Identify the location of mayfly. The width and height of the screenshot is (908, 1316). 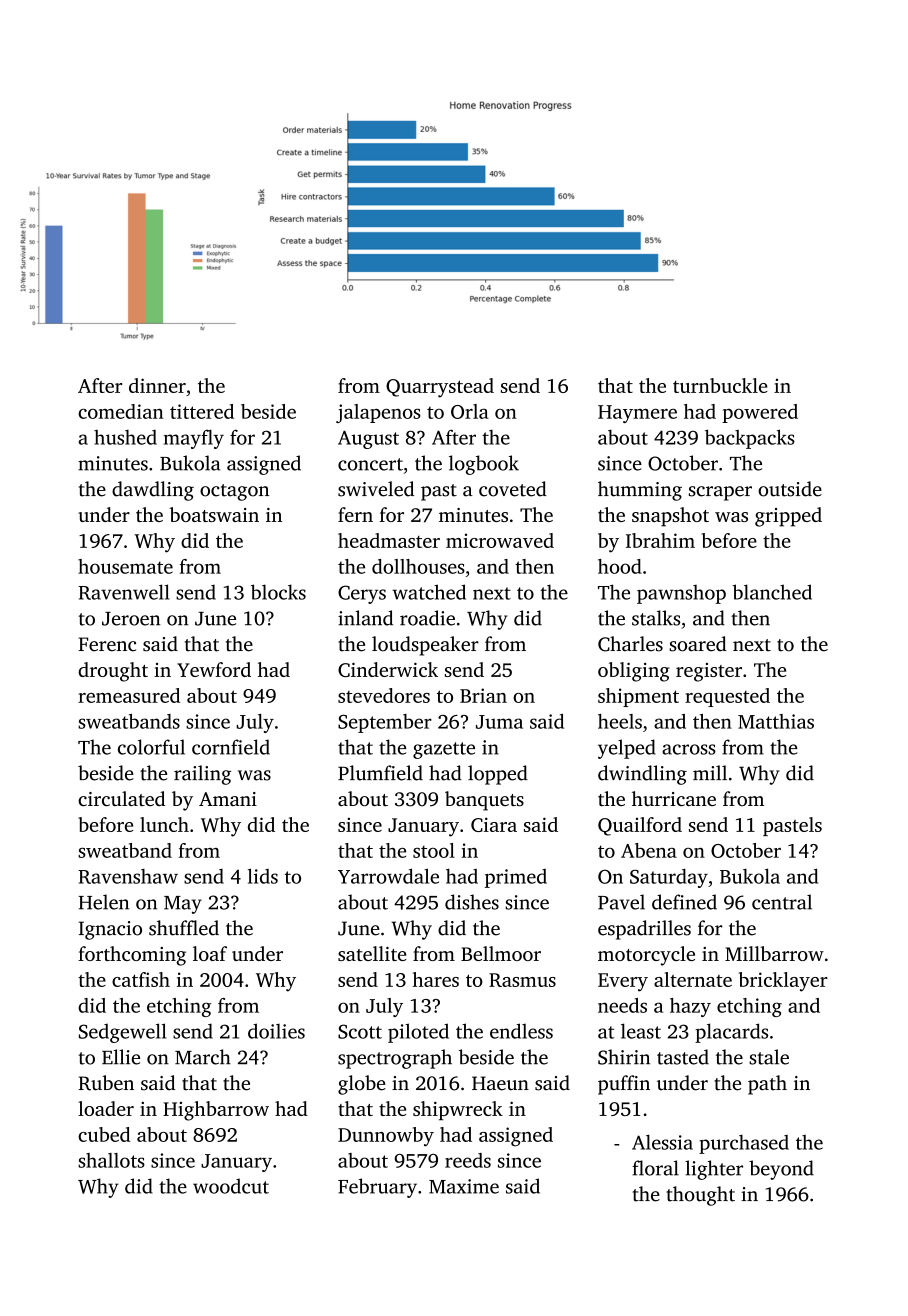
(194, 439).
